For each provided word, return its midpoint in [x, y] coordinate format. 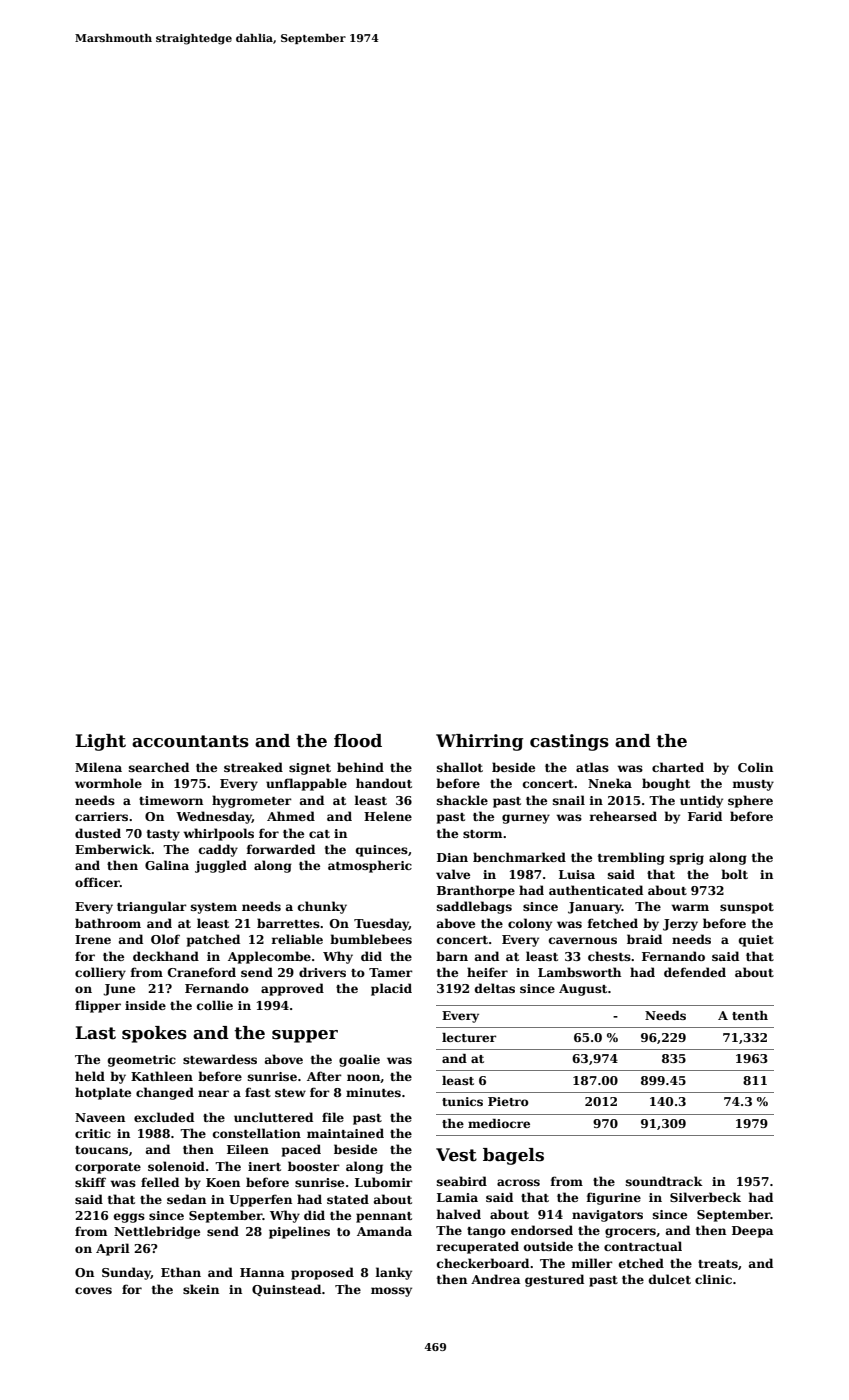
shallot [460, 767]
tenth [750, 1015]
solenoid [176, 1166]
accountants [190, 741]
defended [695, 972]
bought [666, 784]
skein [201, 1289]
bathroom [108, 923]
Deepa [753, 1232]
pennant [384, 1217]
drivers [322, 972]
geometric [142, 1061]
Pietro [508, 1101]
